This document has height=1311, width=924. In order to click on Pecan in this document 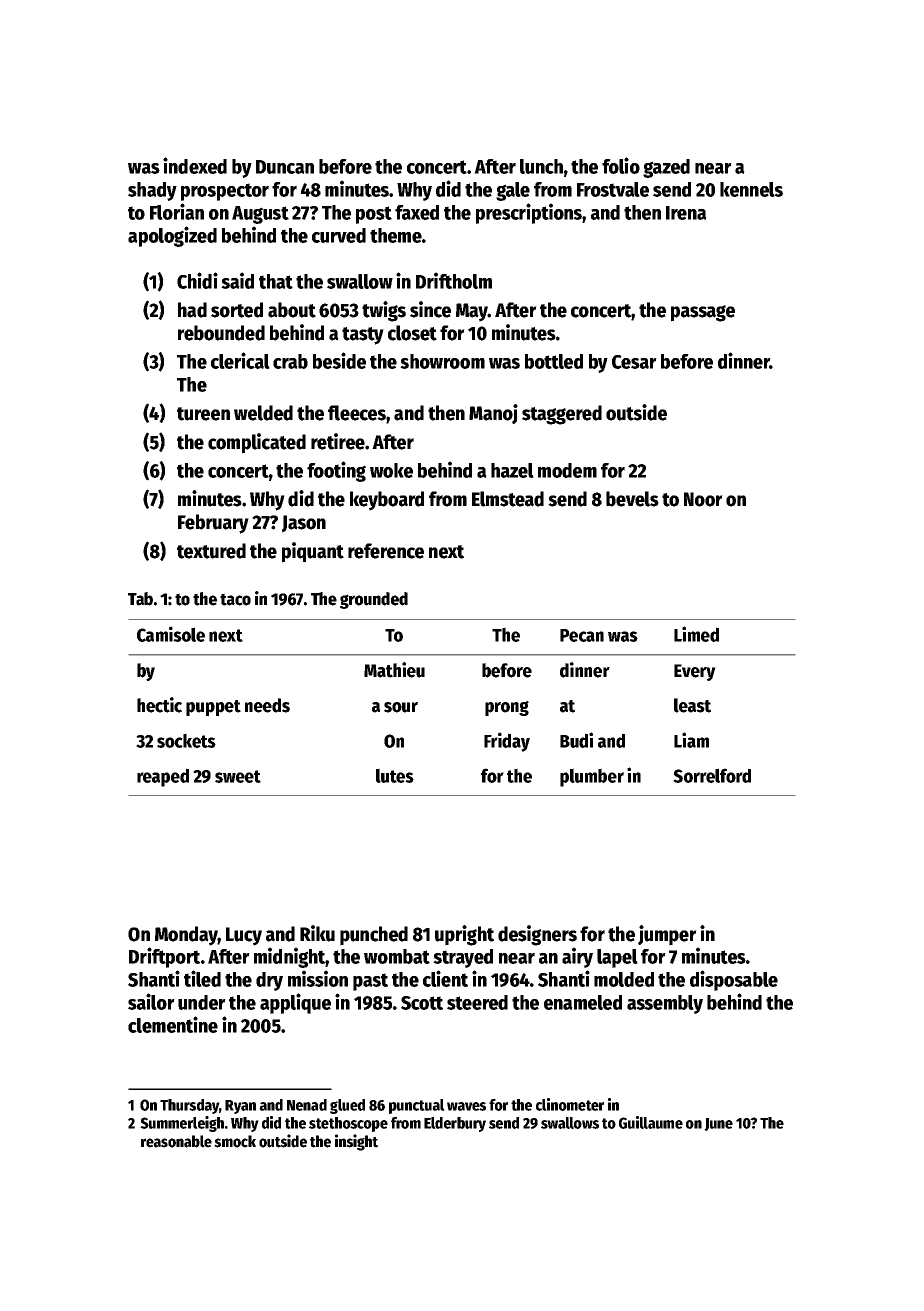, I will do `click(582, 635)`.
